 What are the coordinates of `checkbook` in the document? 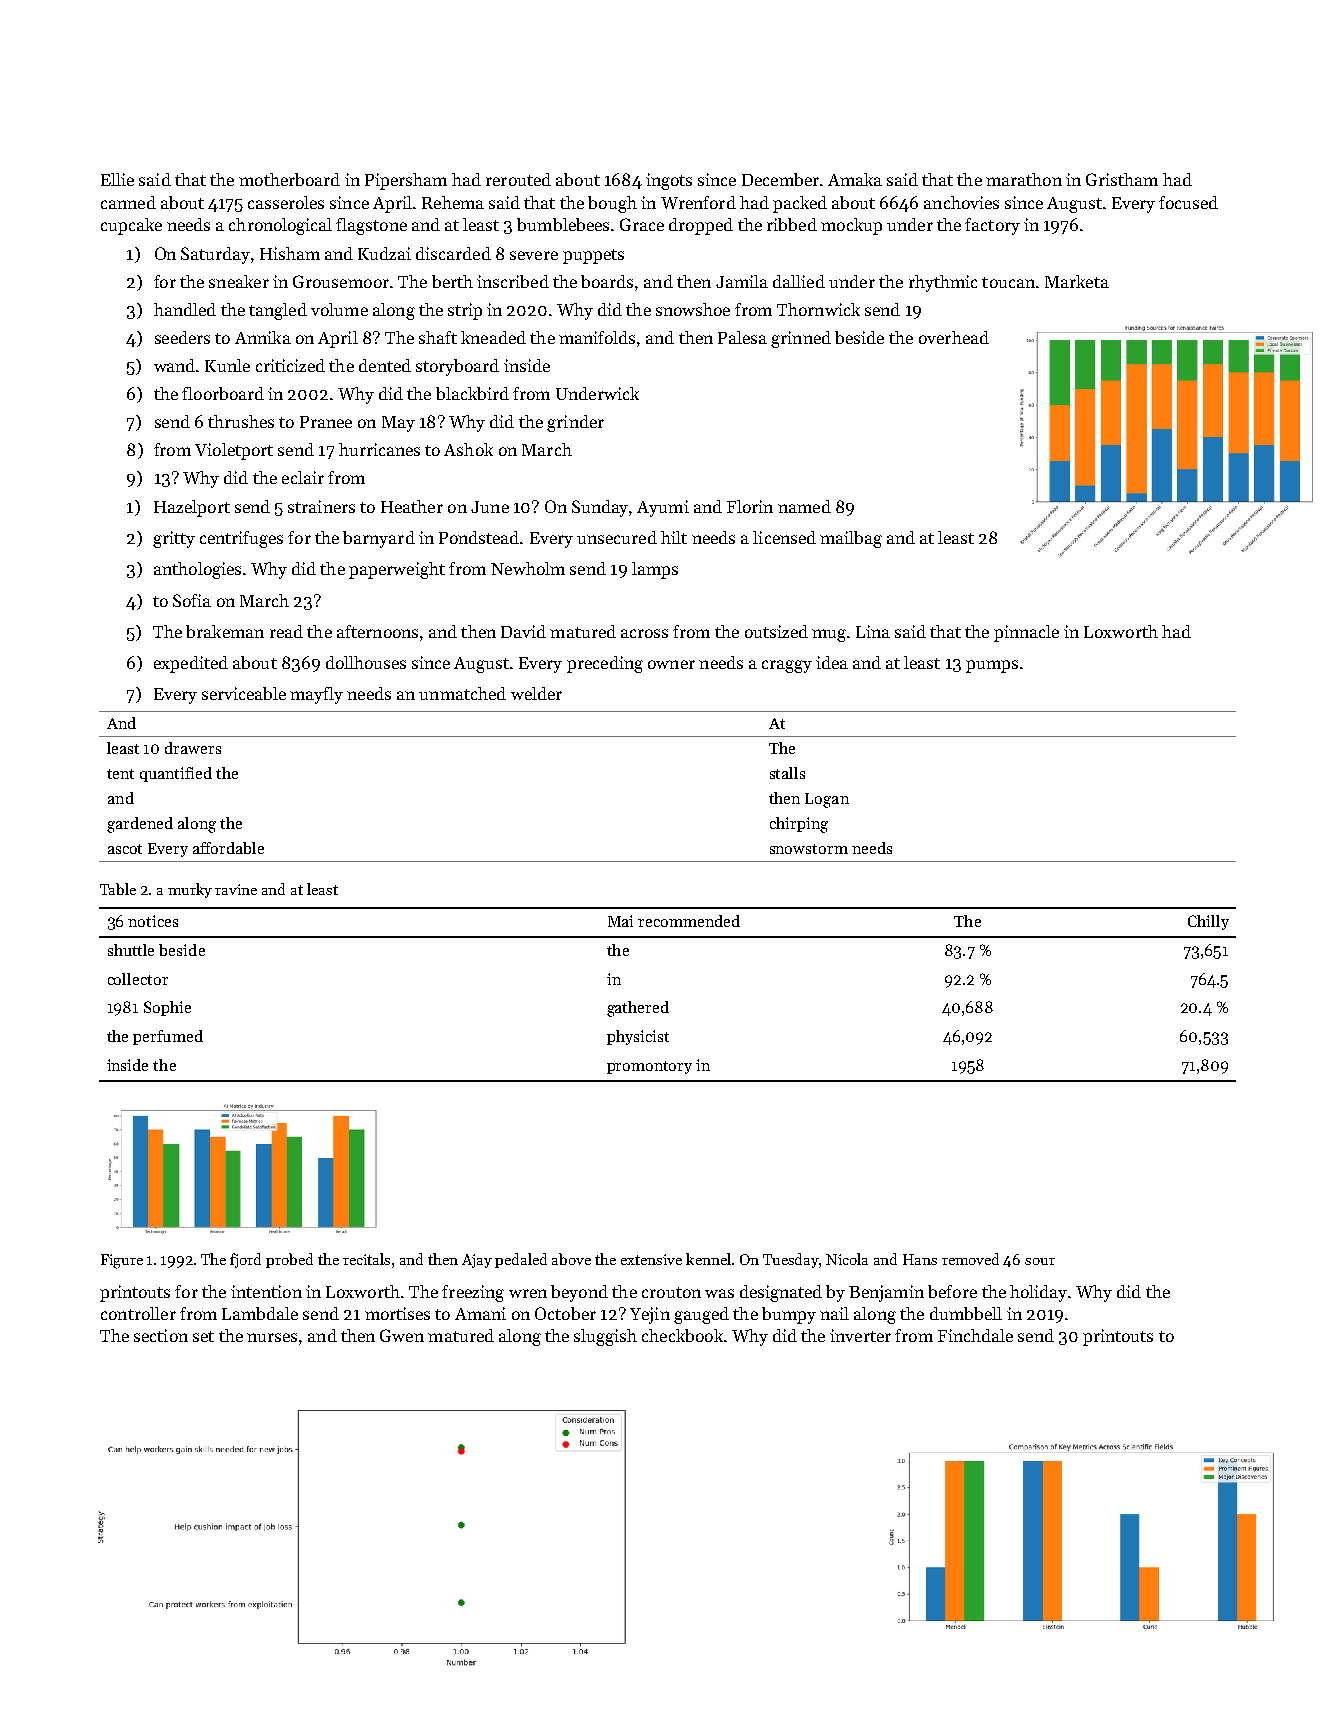 It's located at (682, 1335).
